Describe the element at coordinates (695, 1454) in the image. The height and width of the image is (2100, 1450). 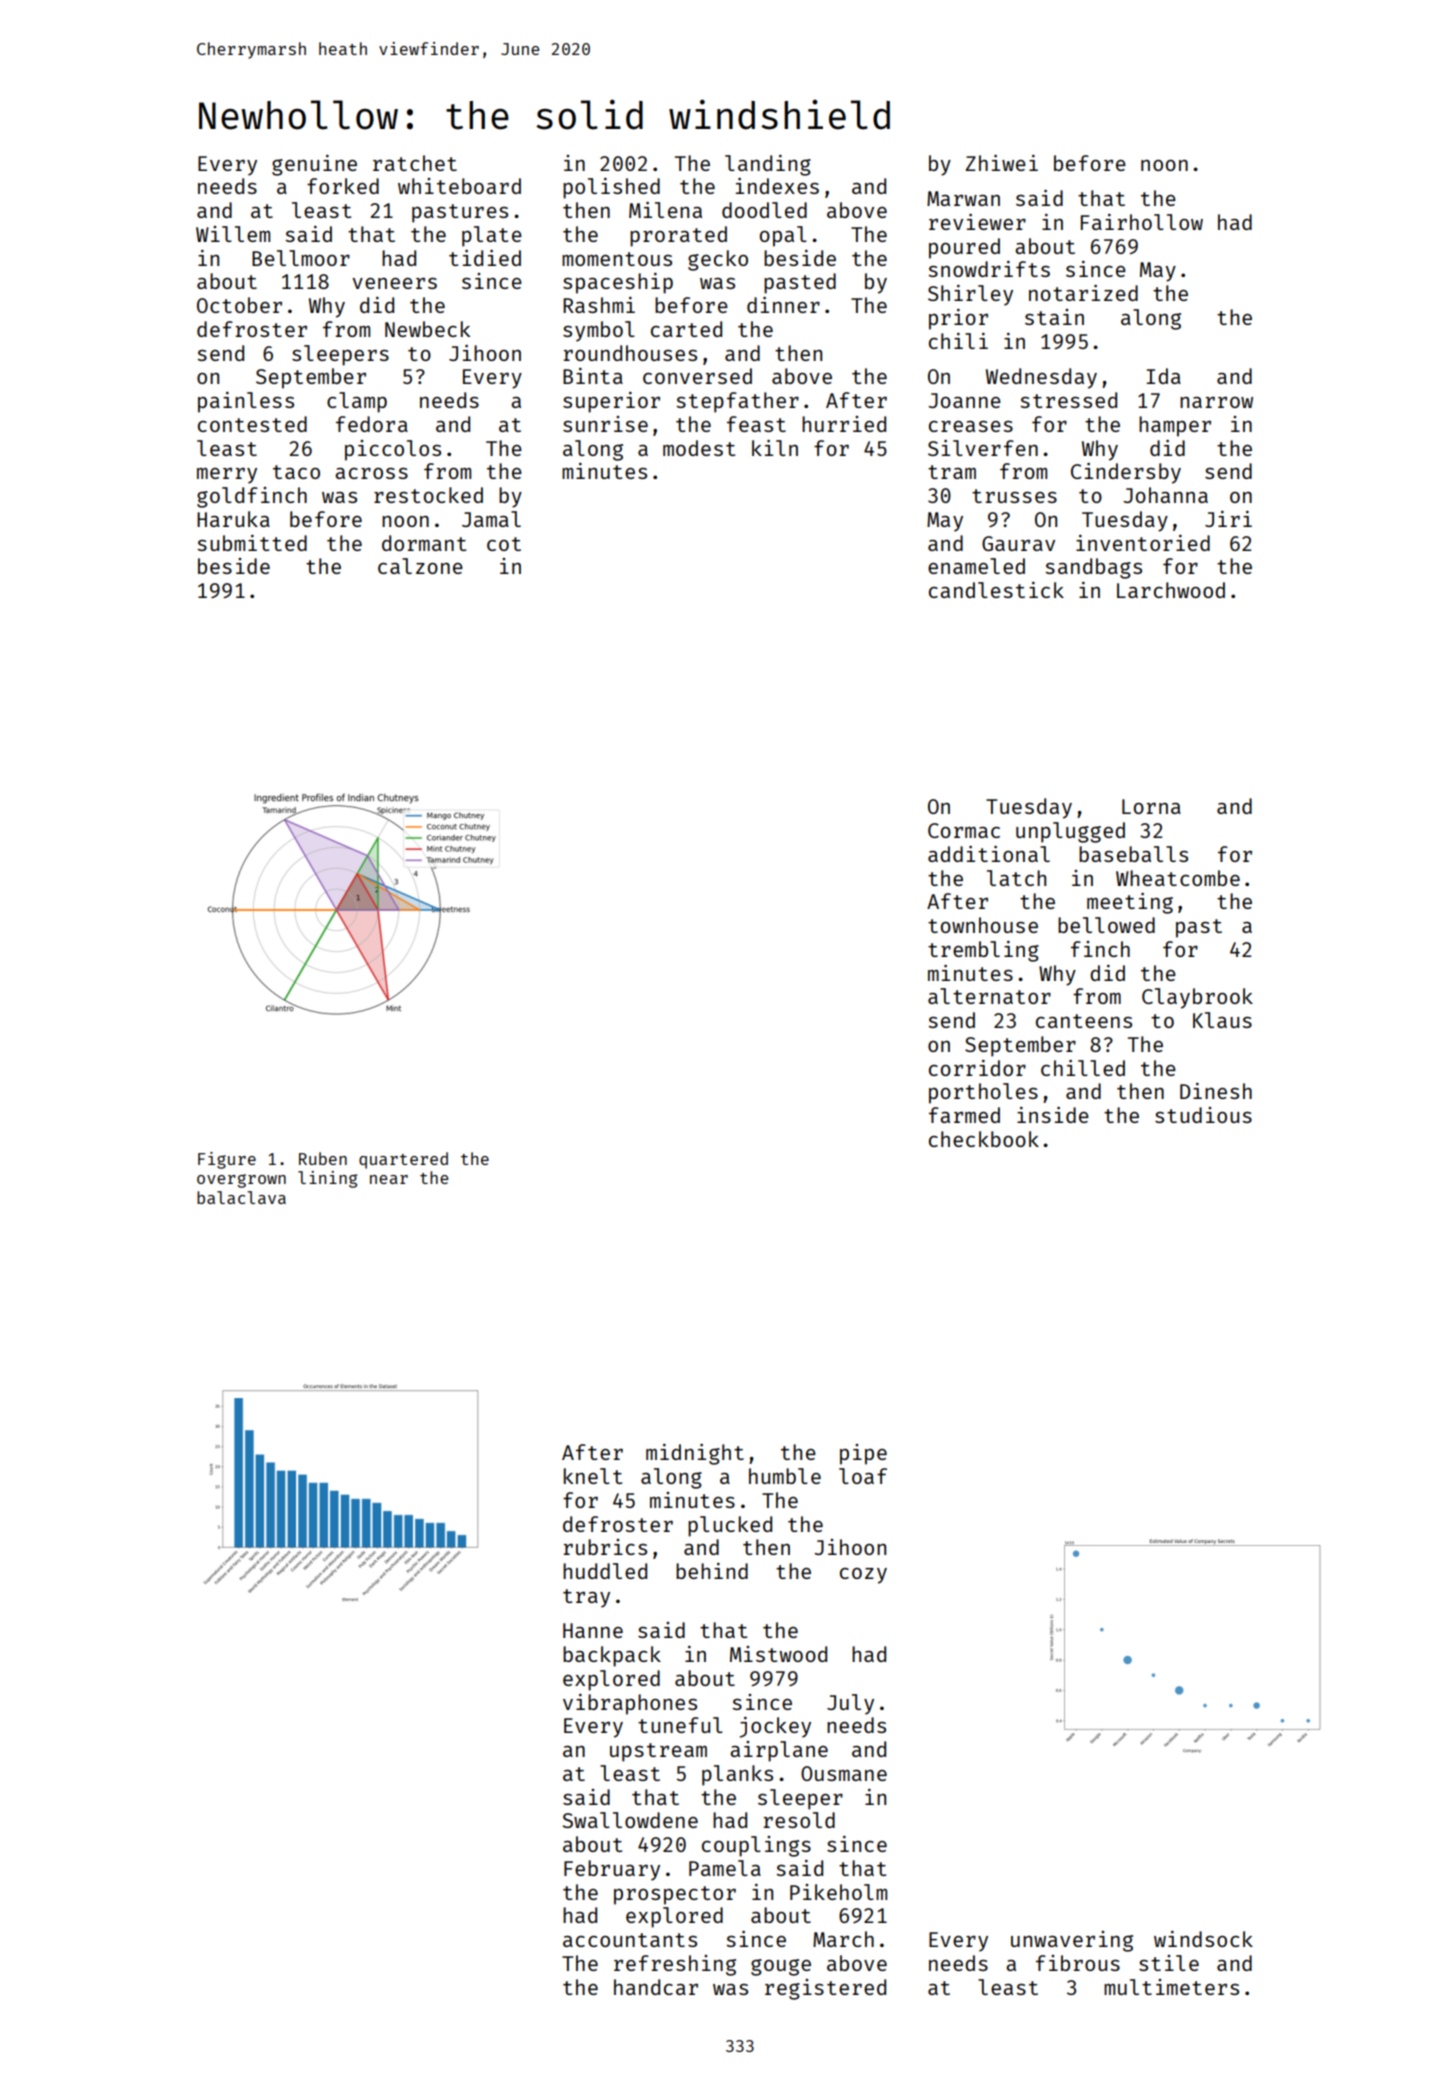
I see `midnight` at that location.
